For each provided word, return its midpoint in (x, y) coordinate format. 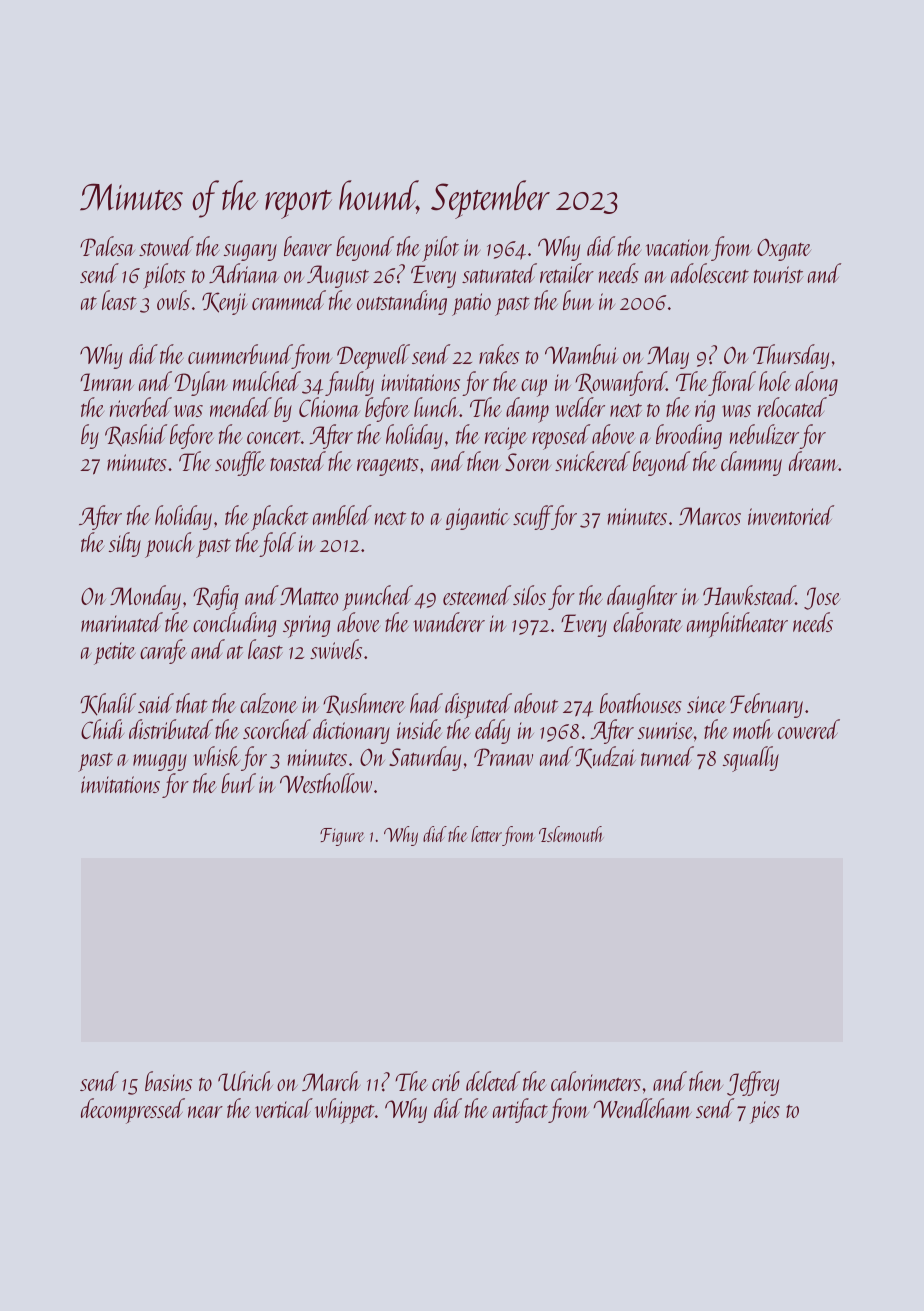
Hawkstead (749, 595)
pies (765, 1112)
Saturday (425, 758)
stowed (166, 246)
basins (168, 1081)
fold (278, 544)
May (668, 357)
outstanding (402, 302)
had (426, 703)
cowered (809, 729)
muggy (160, 762)
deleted (493, 1081)
